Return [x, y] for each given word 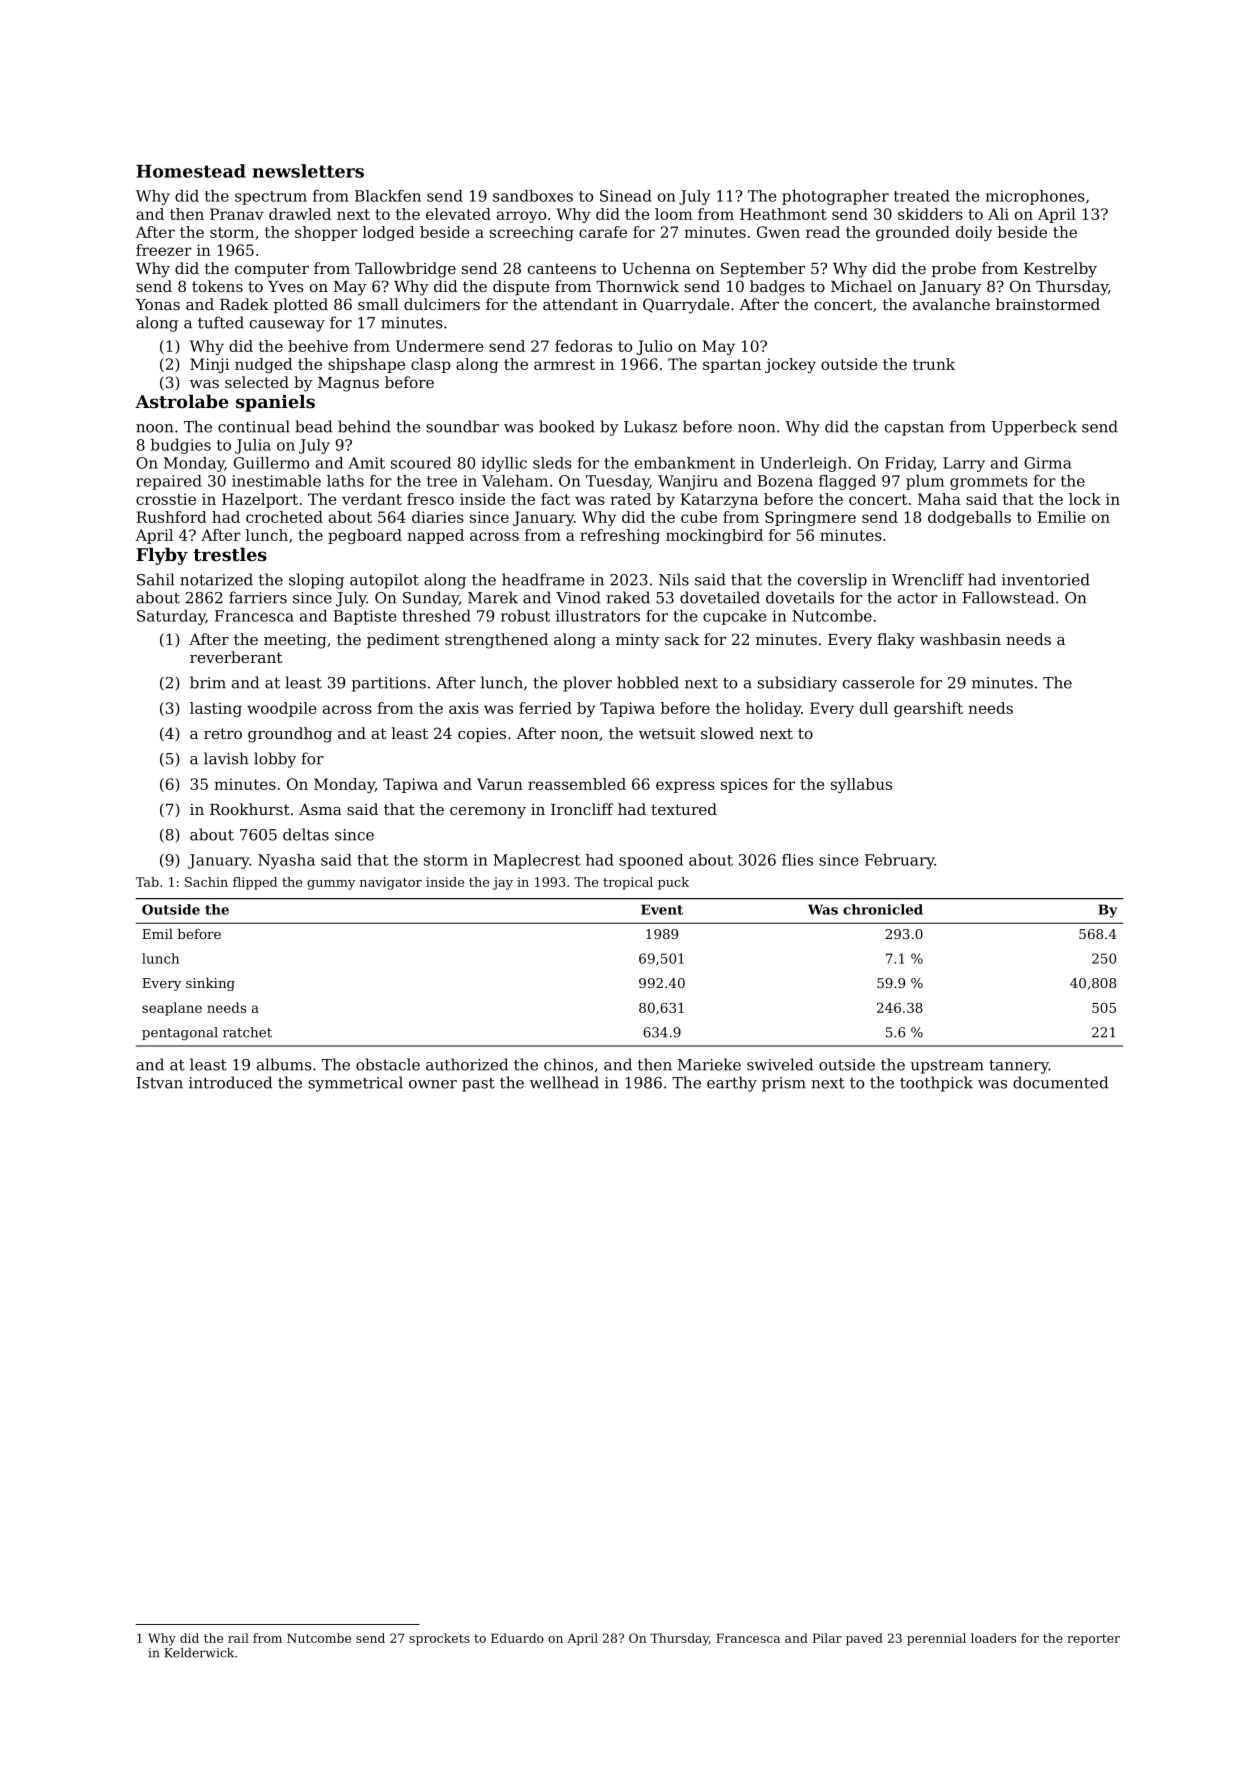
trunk [934, 364]
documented [1060, 1082]
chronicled [883, 909]
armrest [564, 364]
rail [238, 1638]
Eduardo [517, 1638]
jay [503, 883]
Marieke [709, 1064]
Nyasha [286, 861]
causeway [287, 326]
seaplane [172, 1009]
